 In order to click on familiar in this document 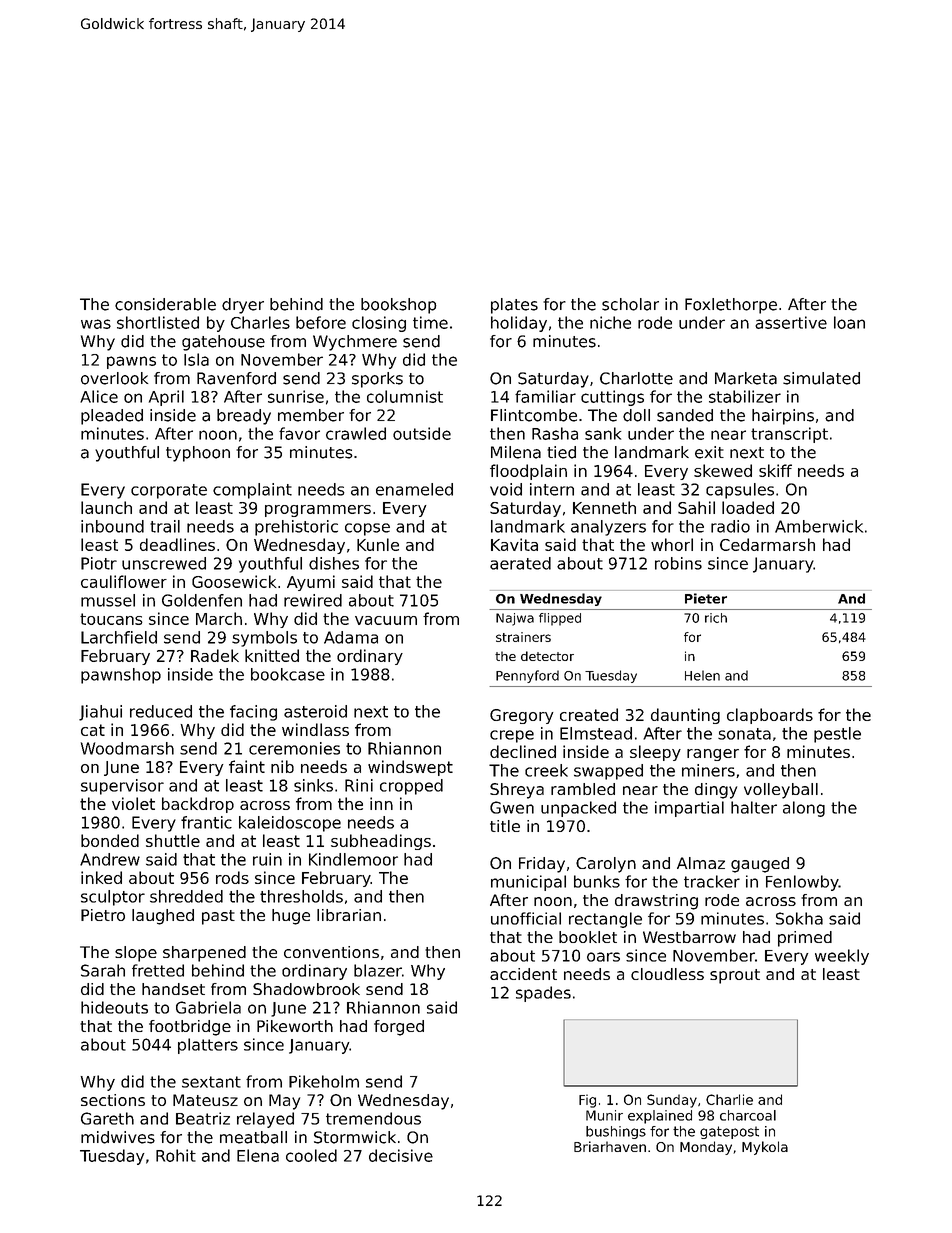, I will do `click(545, 396)`.
